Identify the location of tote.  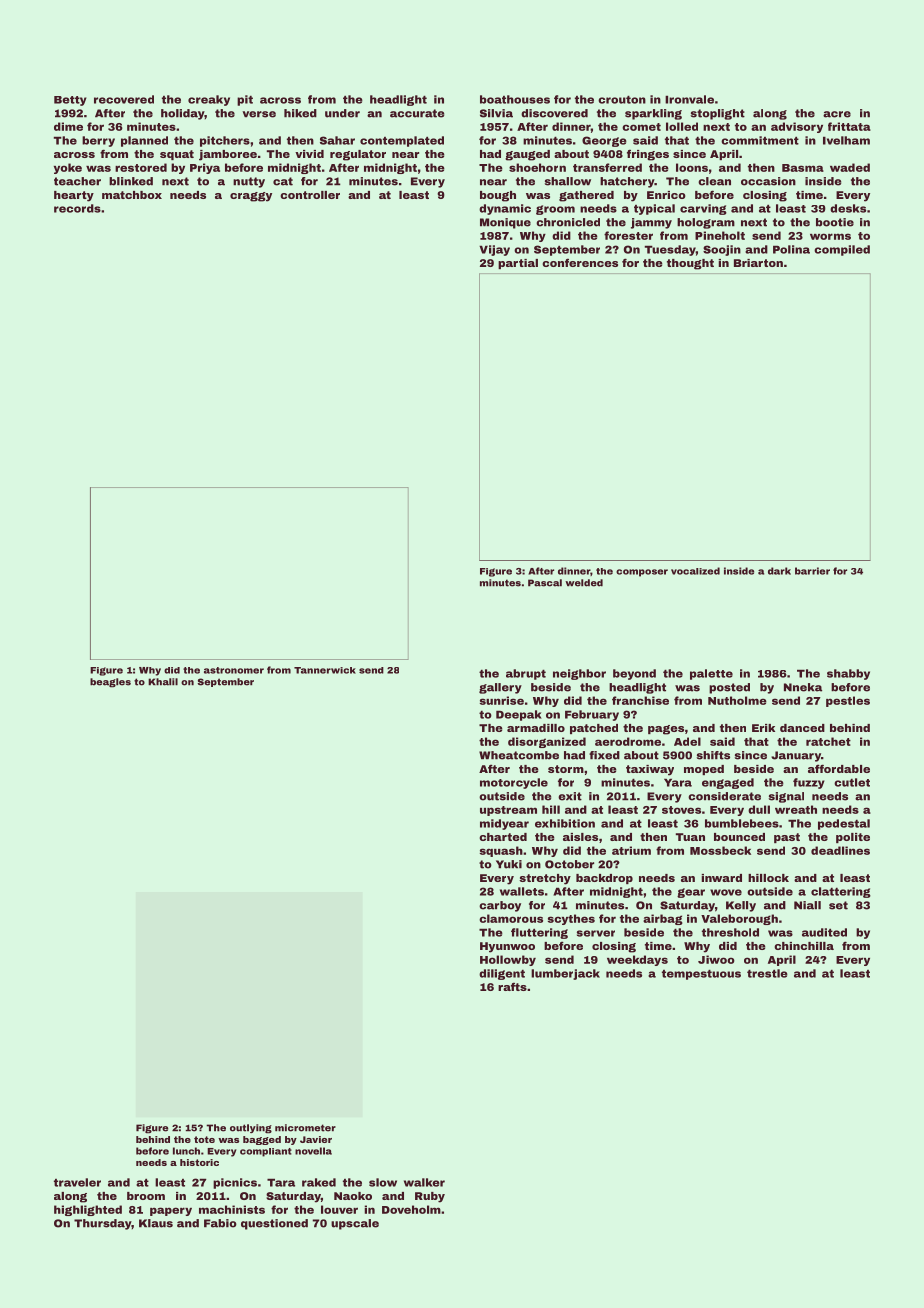
(204, 1139).
